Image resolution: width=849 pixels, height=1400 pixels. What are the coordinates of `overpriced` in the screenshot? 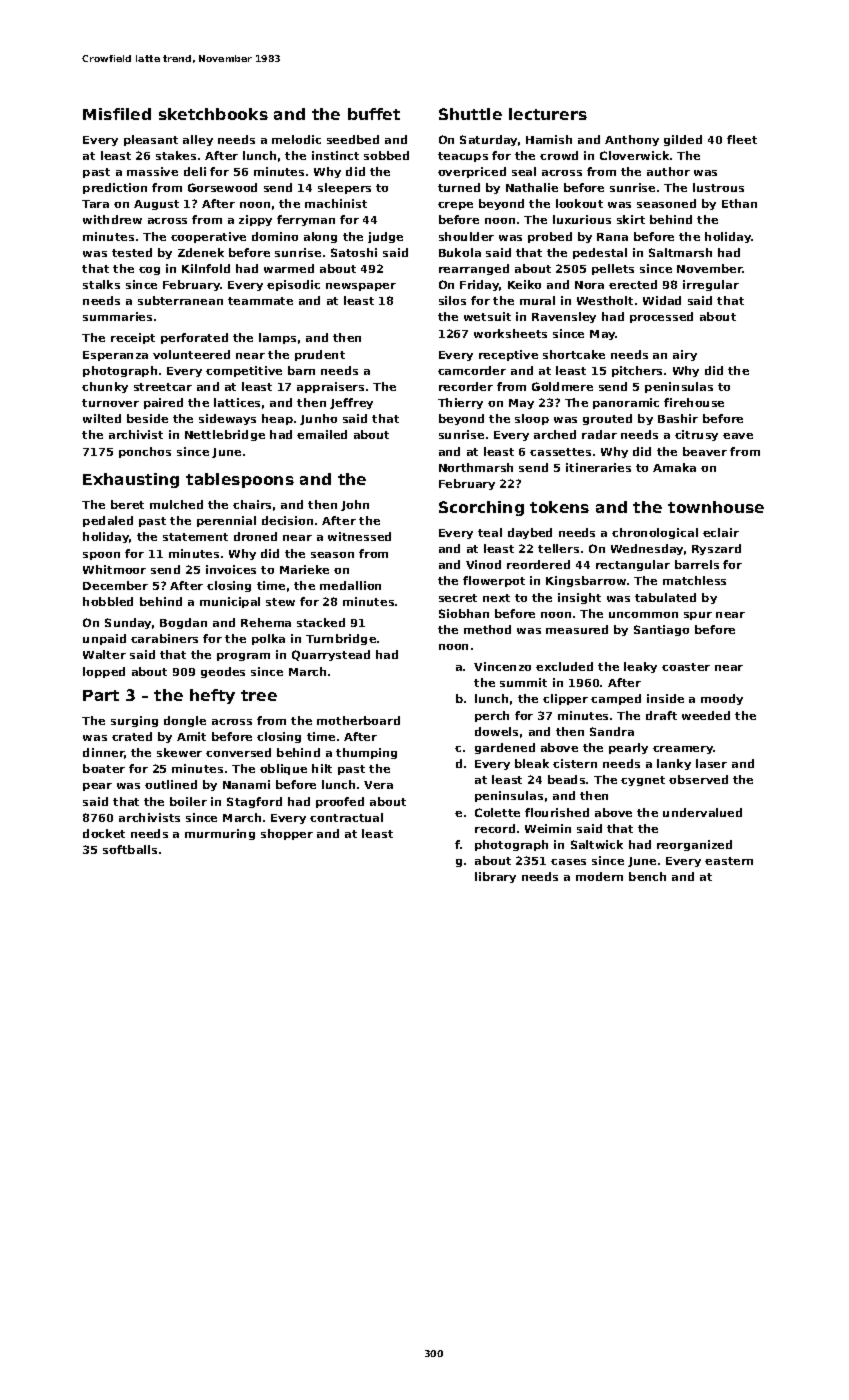 It's located at (472, 172).
